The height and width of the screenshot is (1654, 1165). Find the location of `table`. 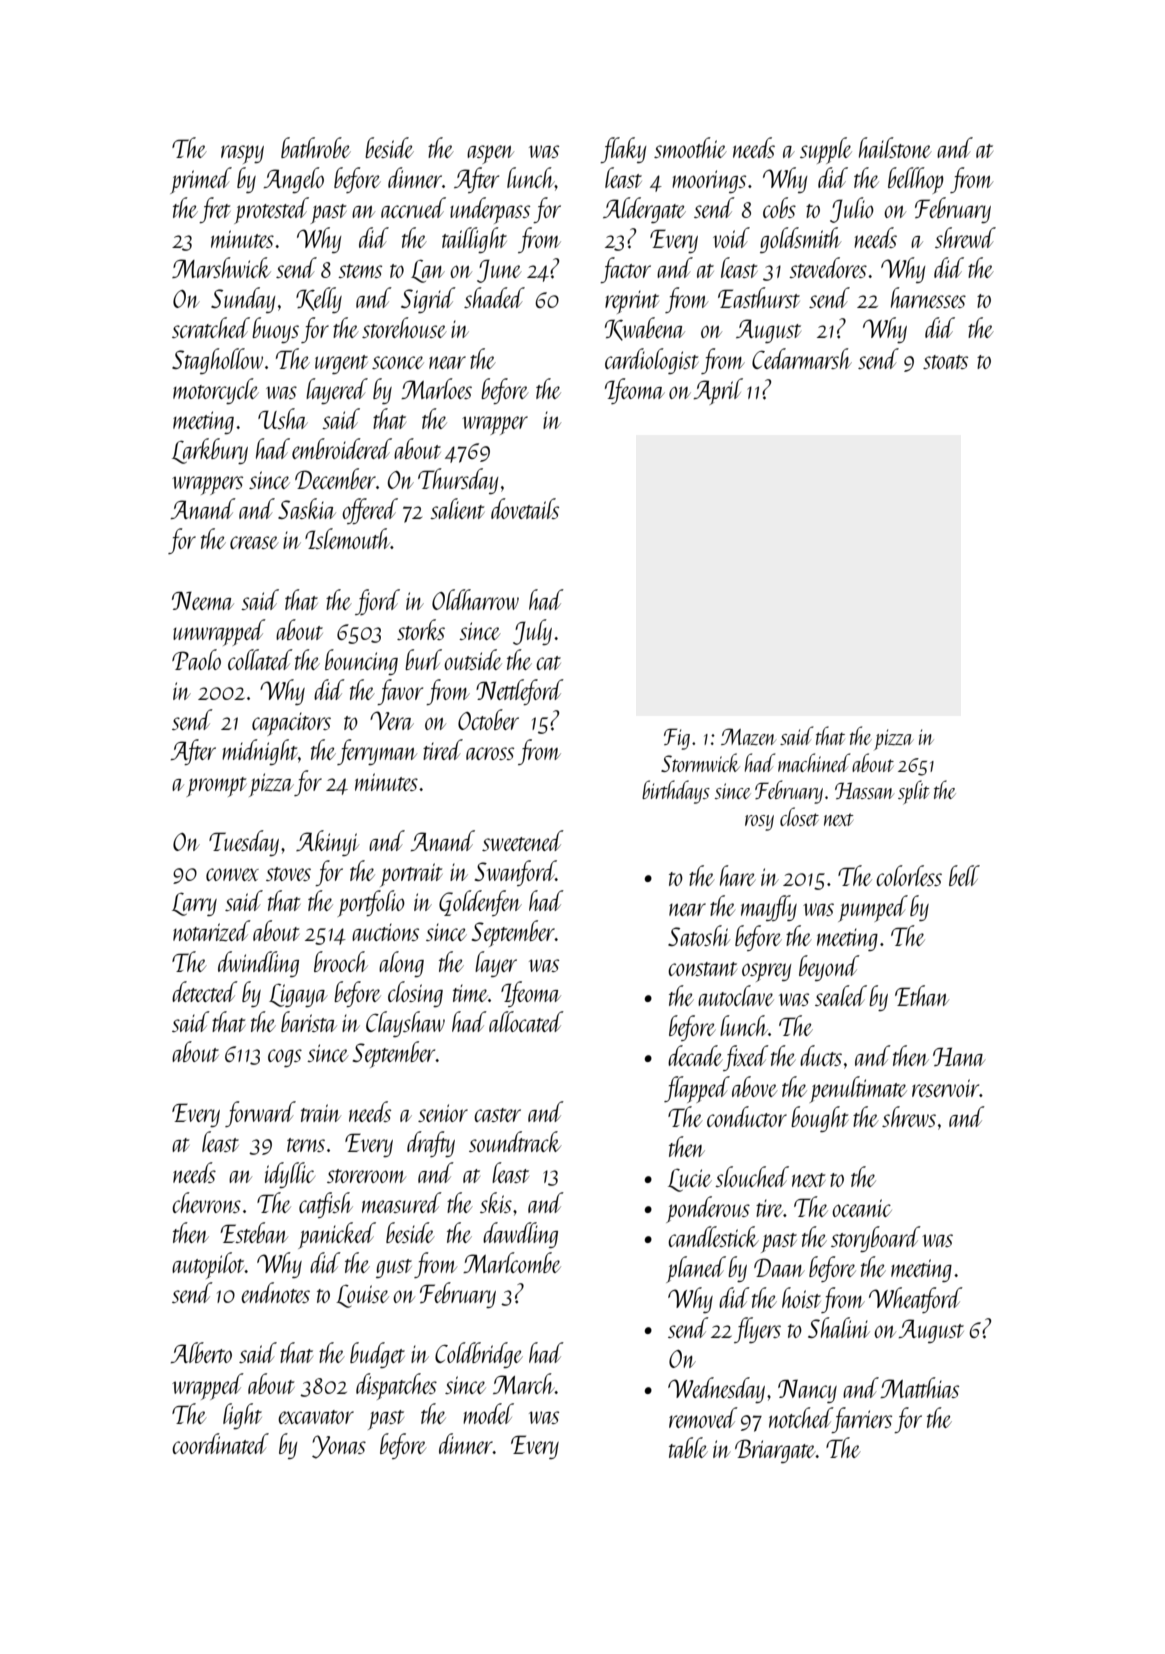

table is located at coordinates (688, 1447).
